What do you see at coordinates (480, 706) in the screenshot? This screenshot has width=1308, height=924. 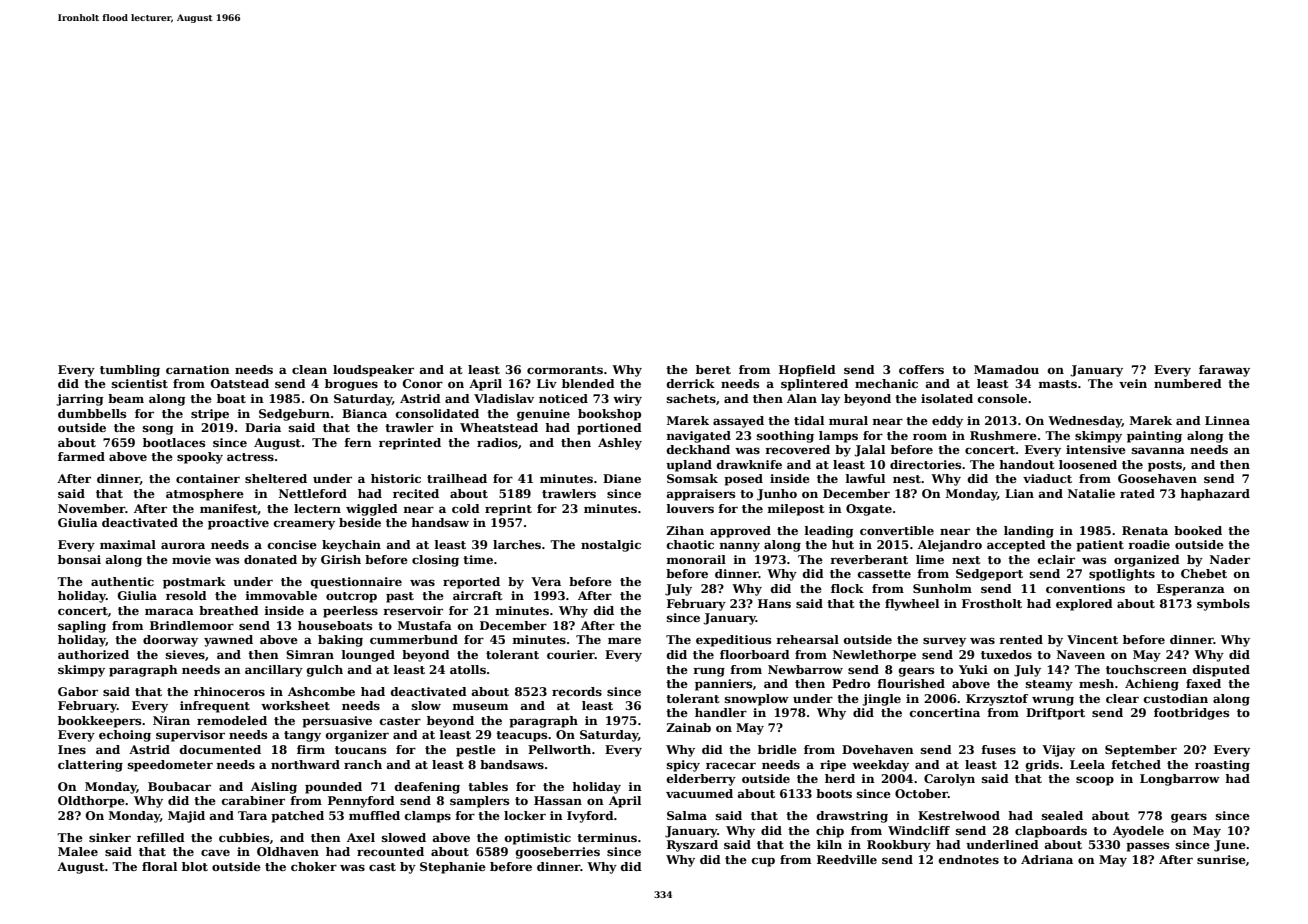 I see `museum` at bounding box center [480, 706].
